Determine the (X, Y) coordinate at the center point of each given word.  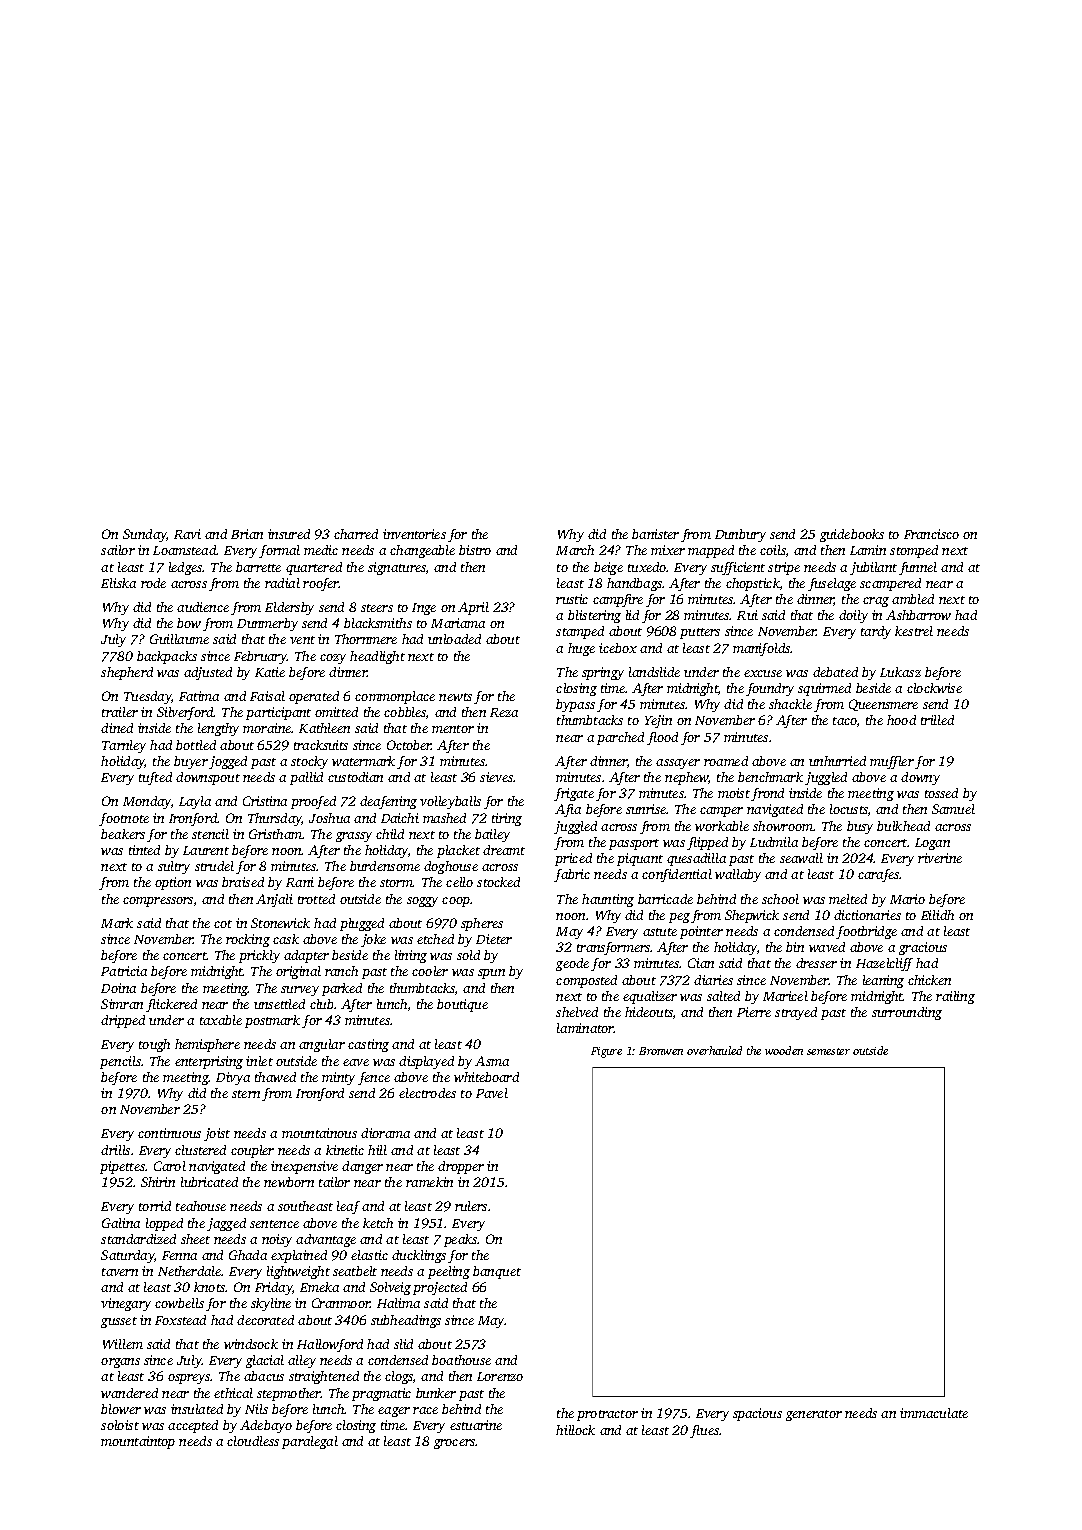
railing (955, 997)
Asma (492, 1061)
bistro (475, 550)
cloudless (253, 1441)
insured (289, 534)
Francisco (931, 534)
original (298, 972)
